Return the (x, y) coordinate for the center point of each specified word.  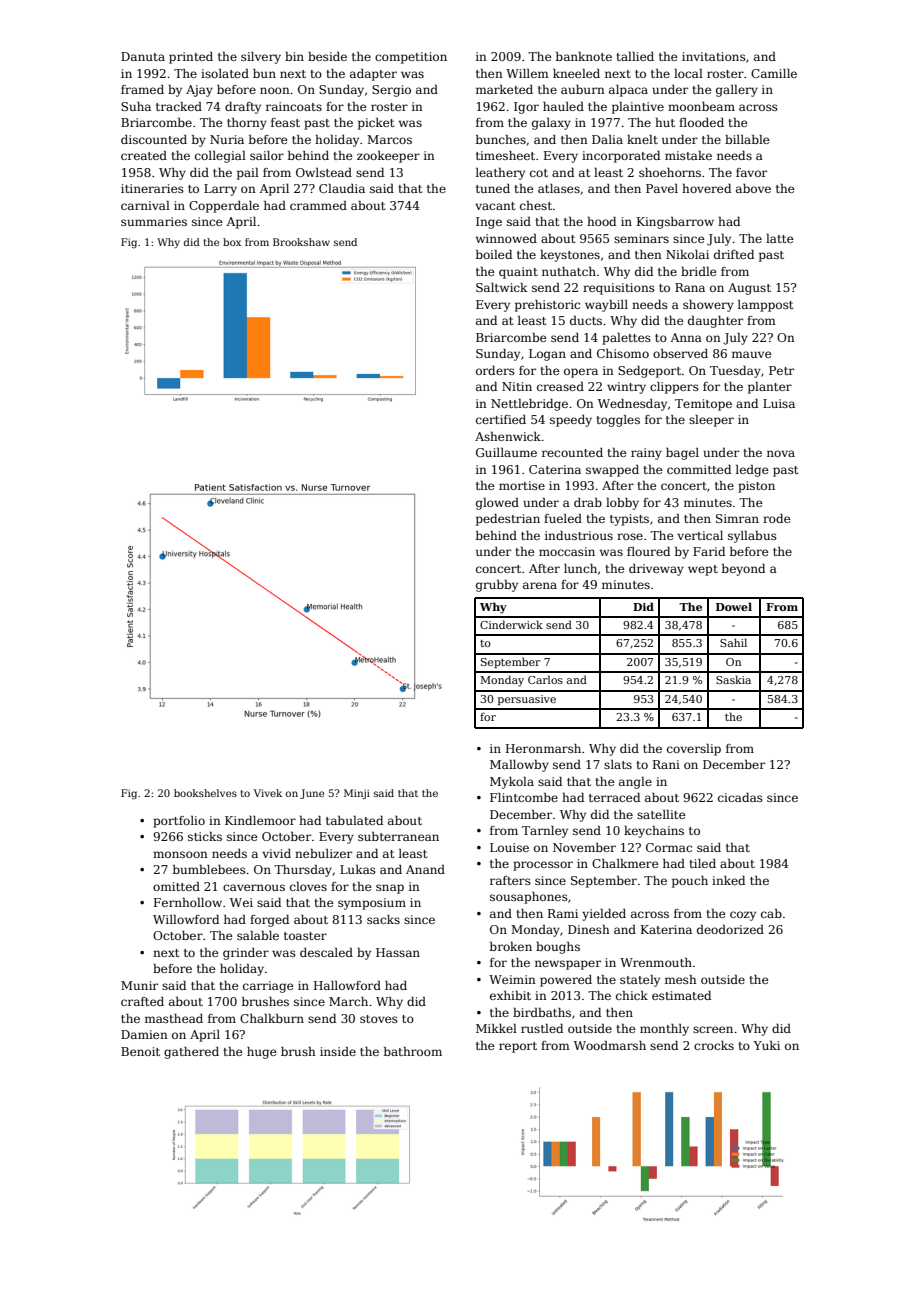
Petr (781, 370)
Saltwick (501, 287)
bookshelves (205, 793)
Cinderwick (511, 624)
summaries (154, 221)
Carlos (545, 679)
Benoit (140, 1051)
